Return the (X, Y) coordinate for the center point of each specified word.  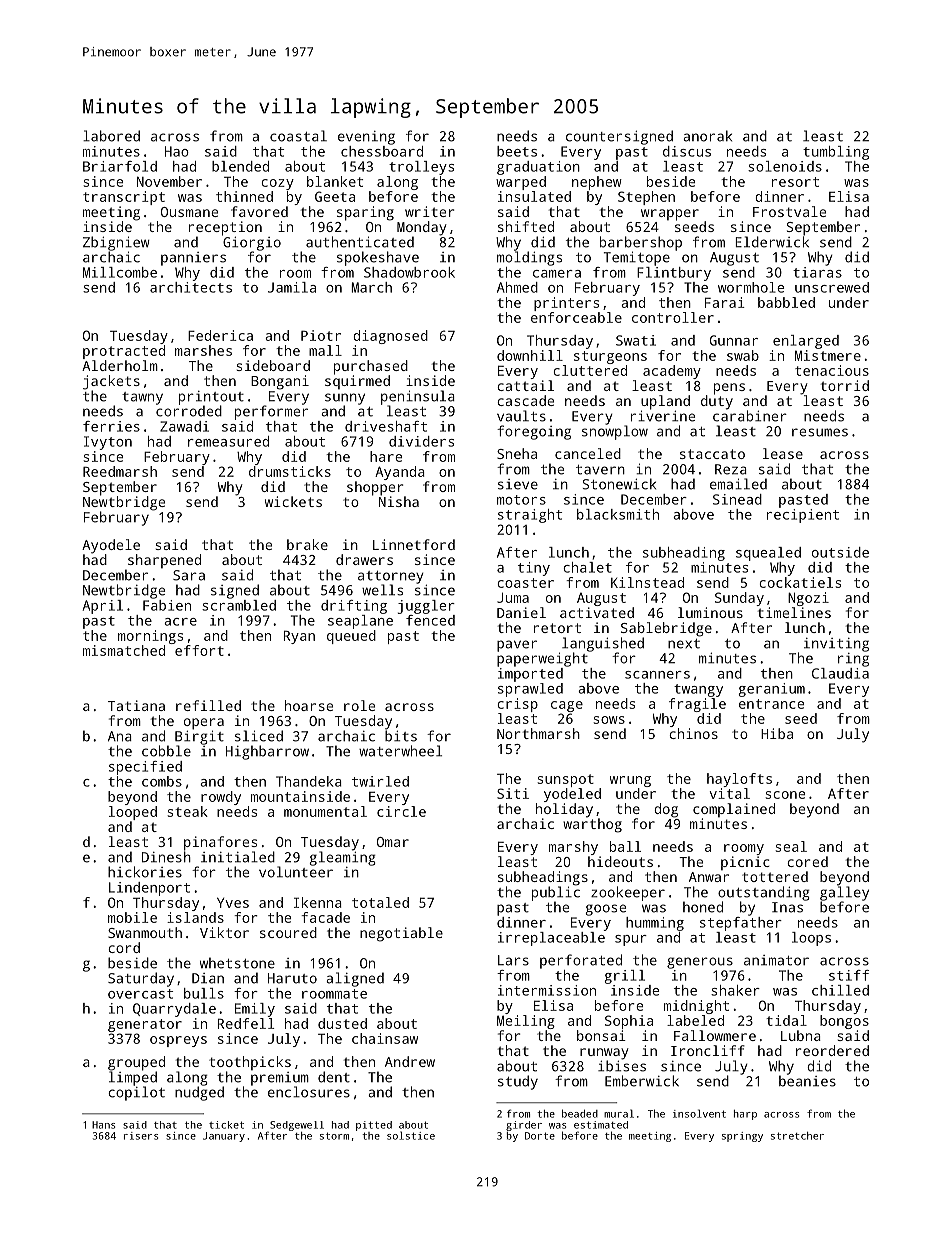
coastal (298, 136)
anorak (707, 136)
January (224, 1137)
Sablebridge (666, 629)
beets (517, 151)
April (103, 607)
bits (401, 736)
